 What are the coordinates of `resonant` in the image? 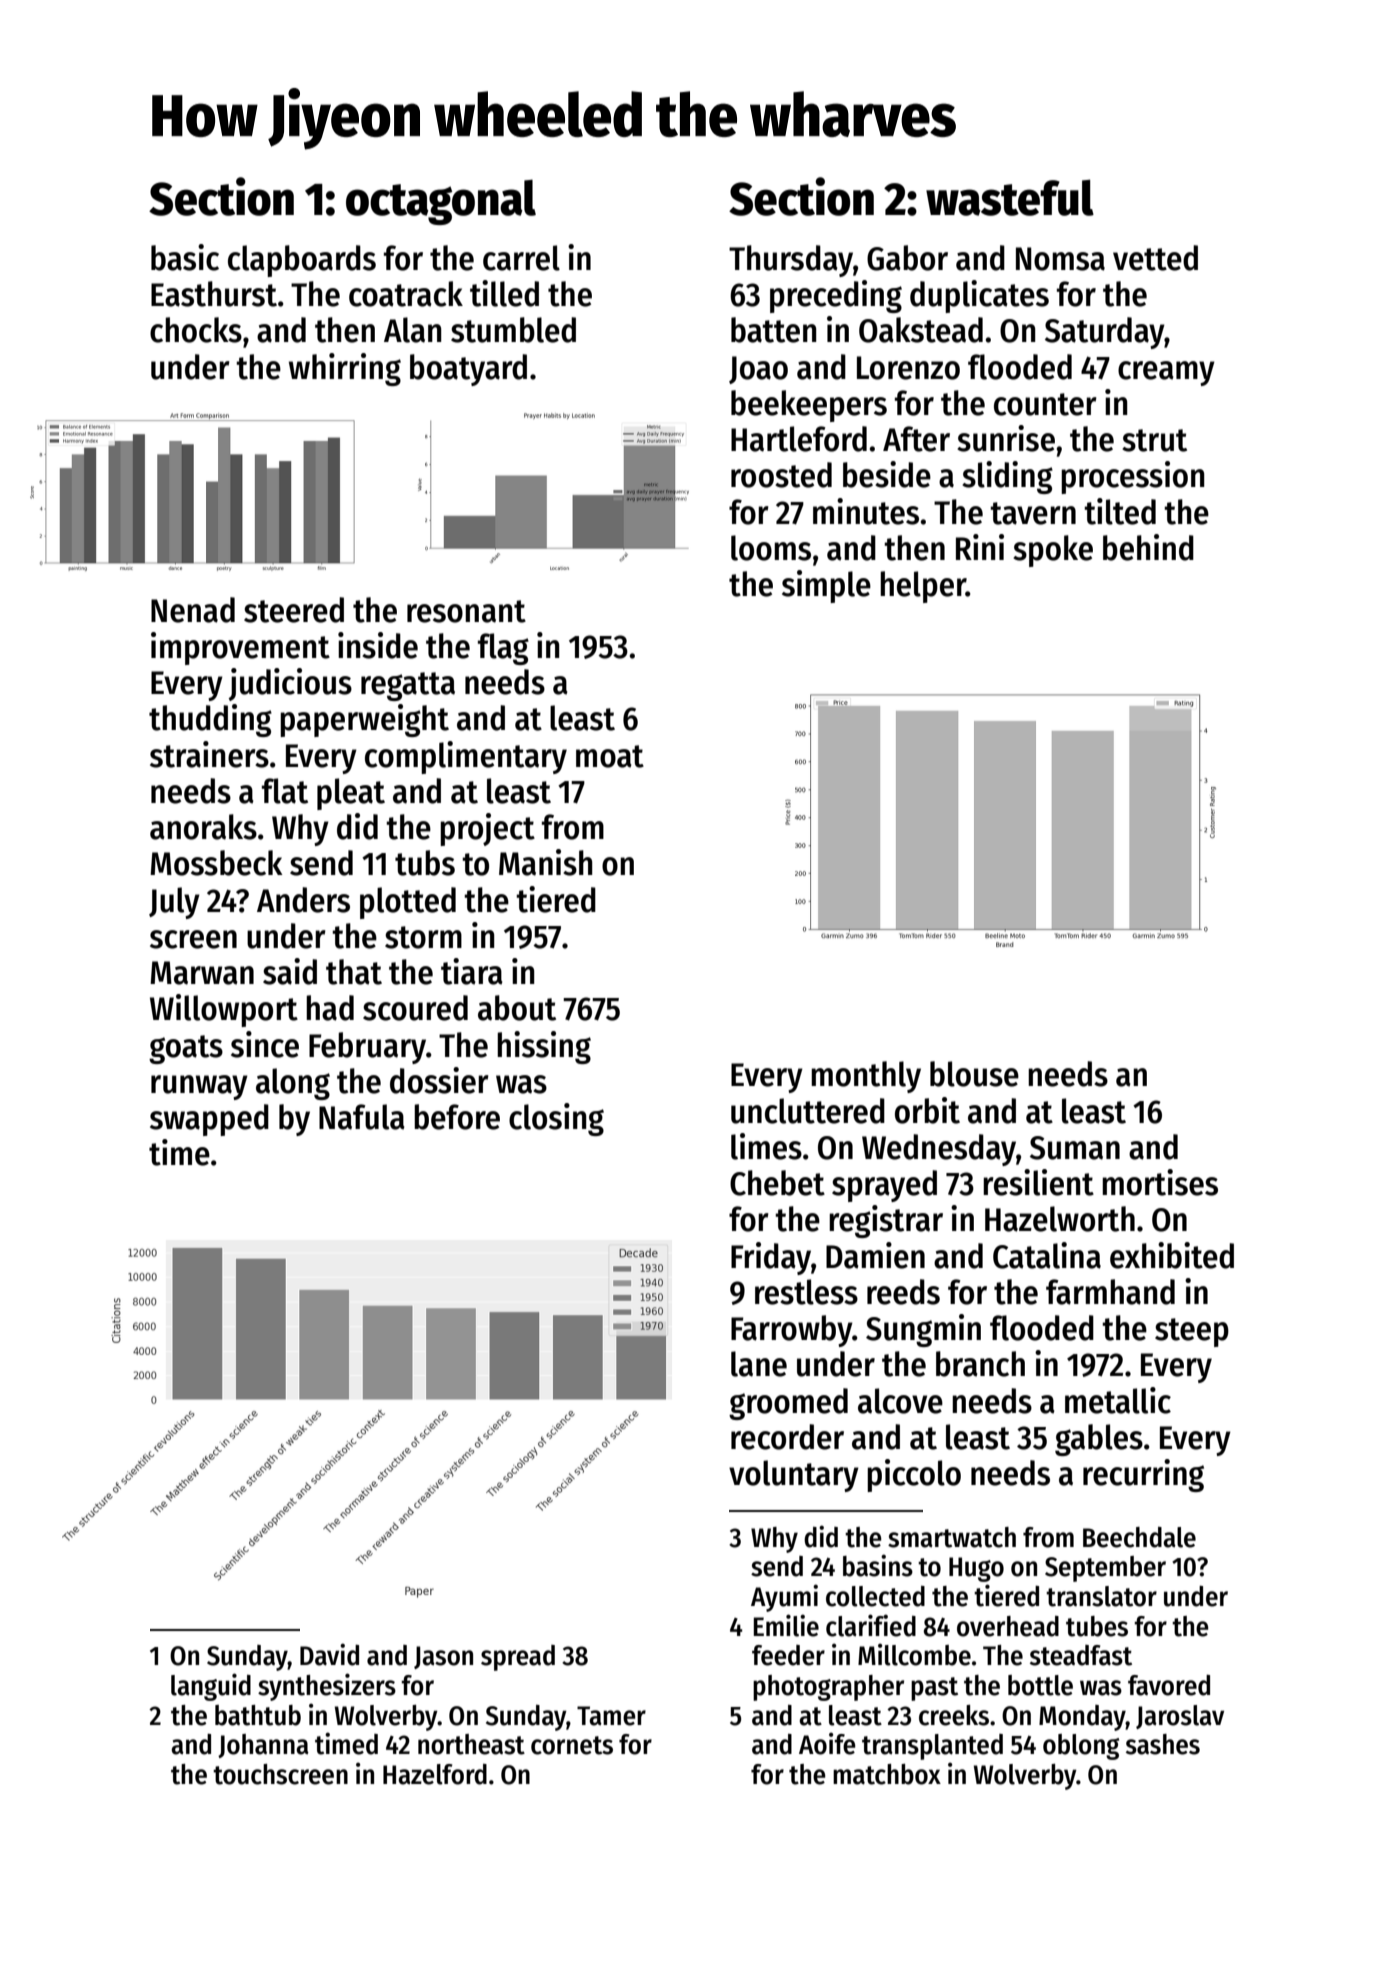 It's located at (466, 611).
